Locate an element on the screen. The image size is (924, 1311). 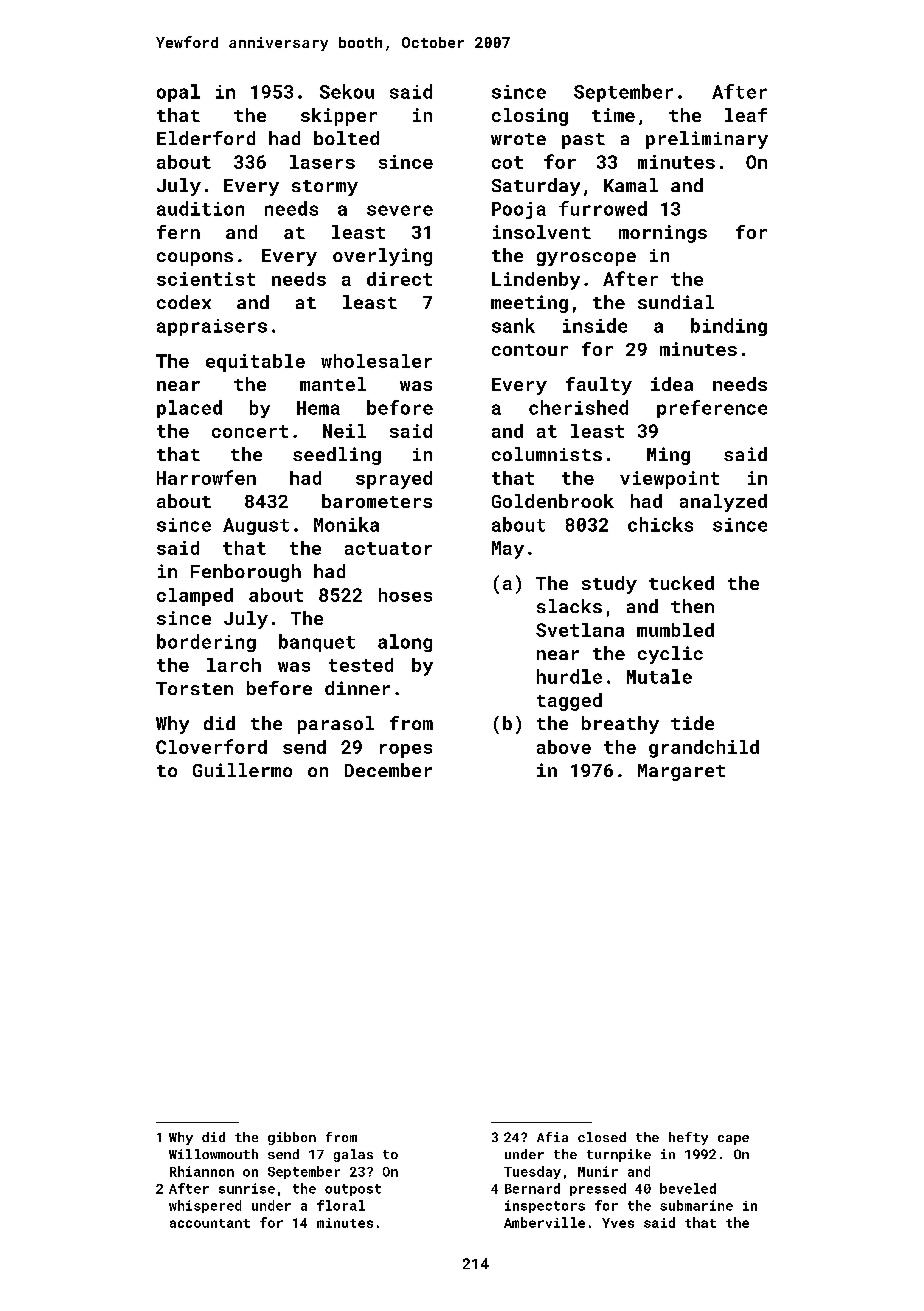
along is located at coordinates (405, 643).
